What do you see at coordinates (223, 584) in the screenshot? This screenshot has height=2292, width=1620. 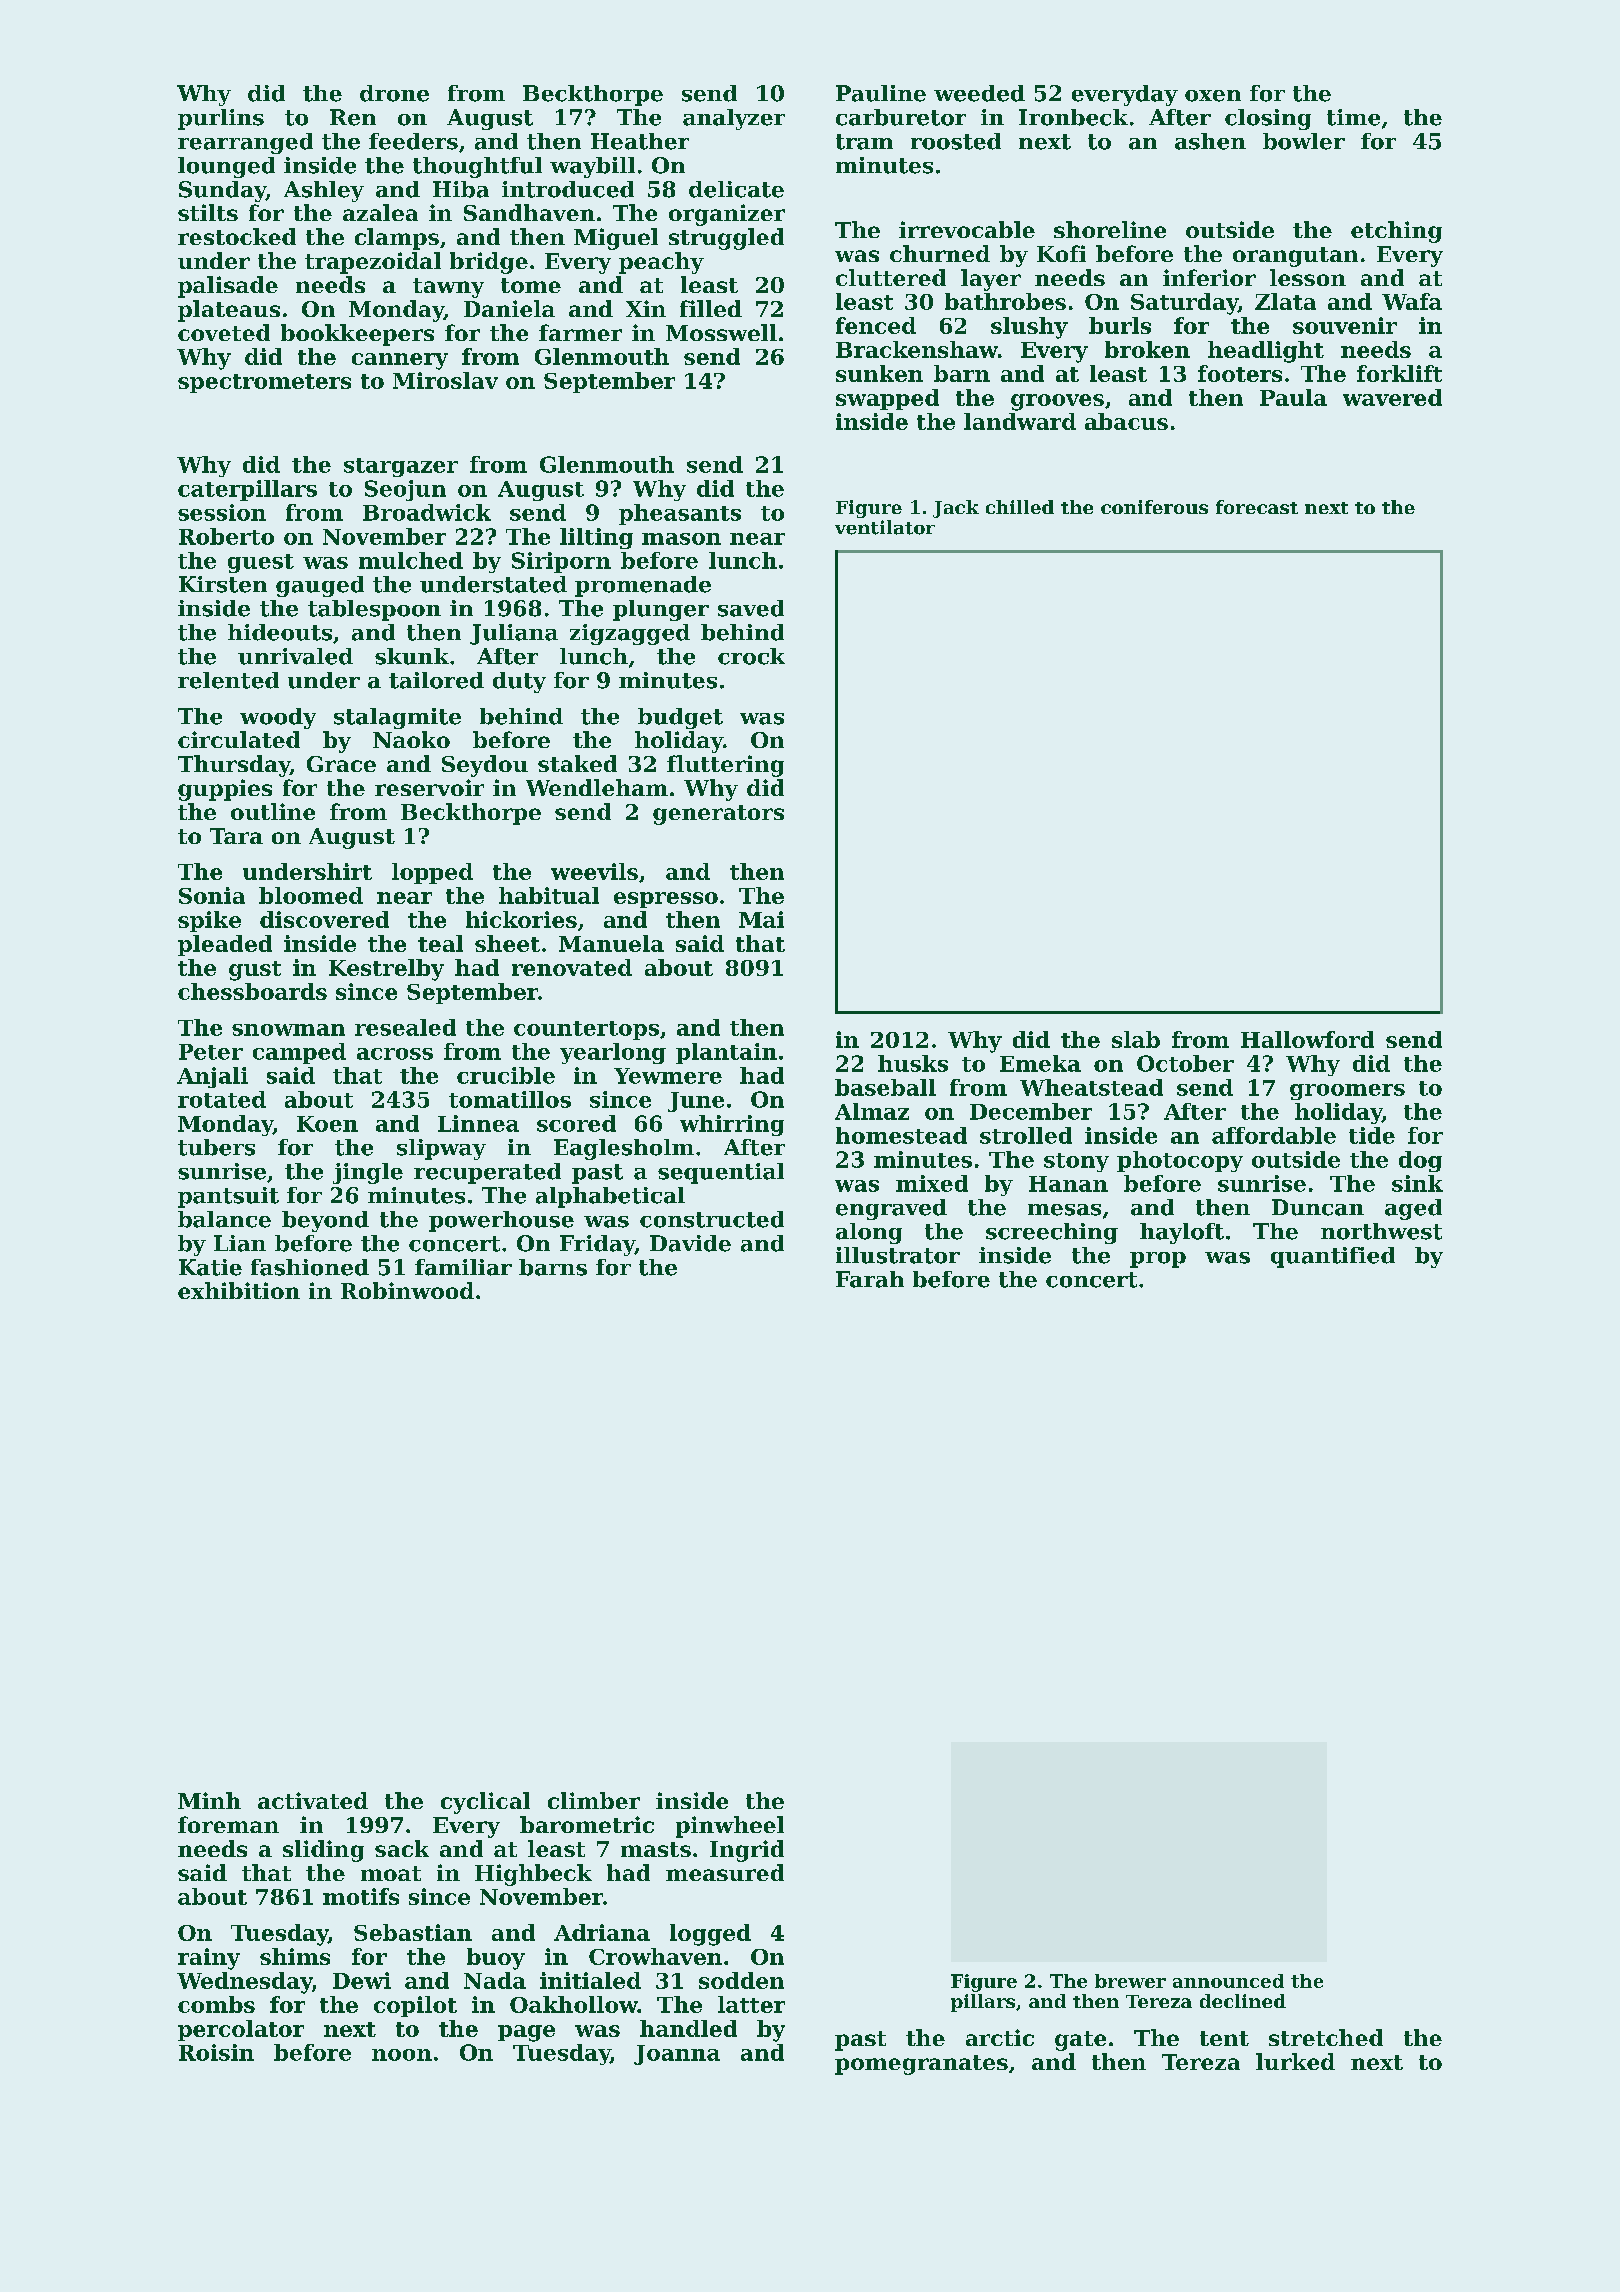 I see `Kirsten` at bounding box center [223, 584].
